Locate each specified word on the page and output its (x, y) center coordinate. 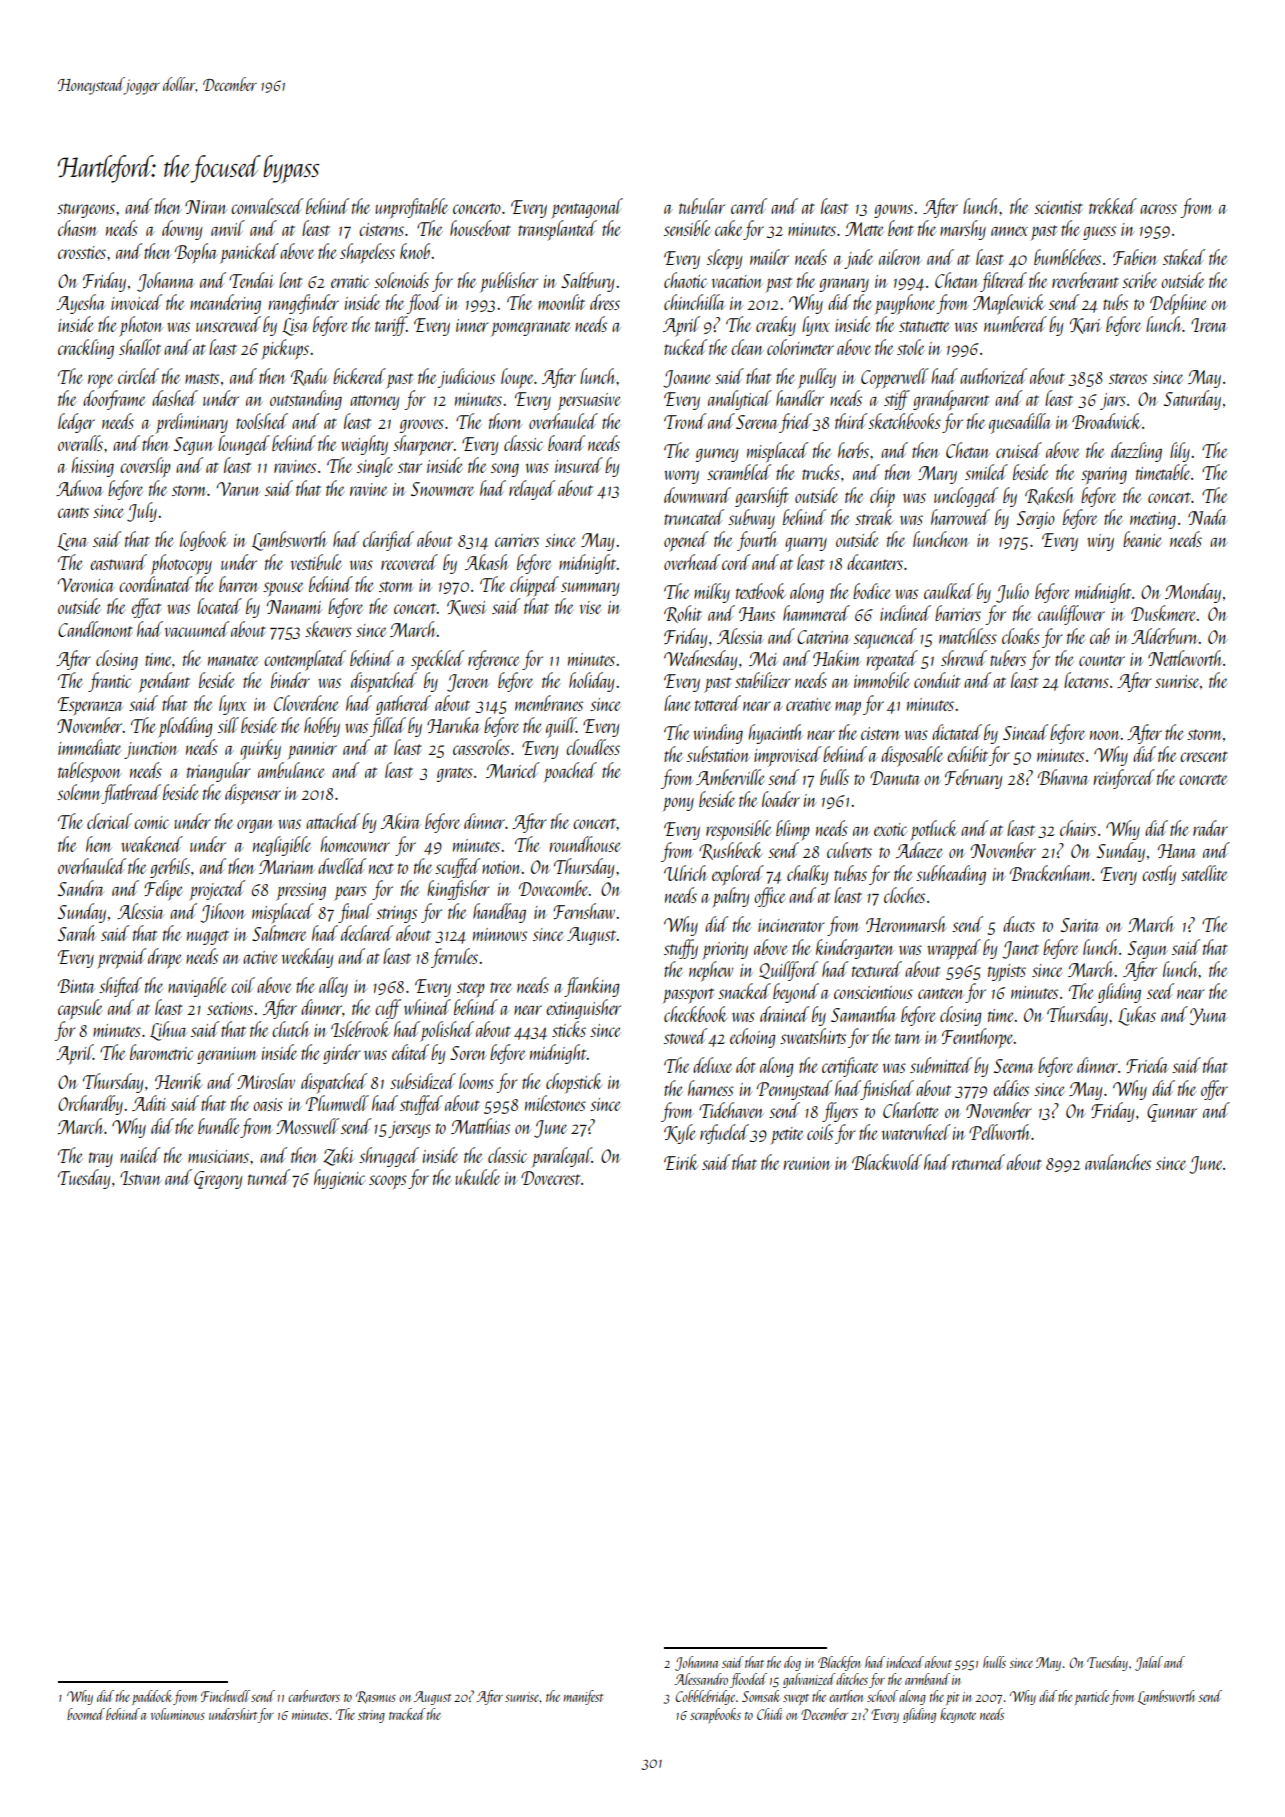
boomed (86, 1714)
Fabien (1135, 257)
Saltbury (588, 282)
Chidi (769, 1714)
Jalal (1149, 1663)
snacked (744, 991)
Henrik (179, 1081)
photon (141, 326)
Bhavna (1063, 777)
